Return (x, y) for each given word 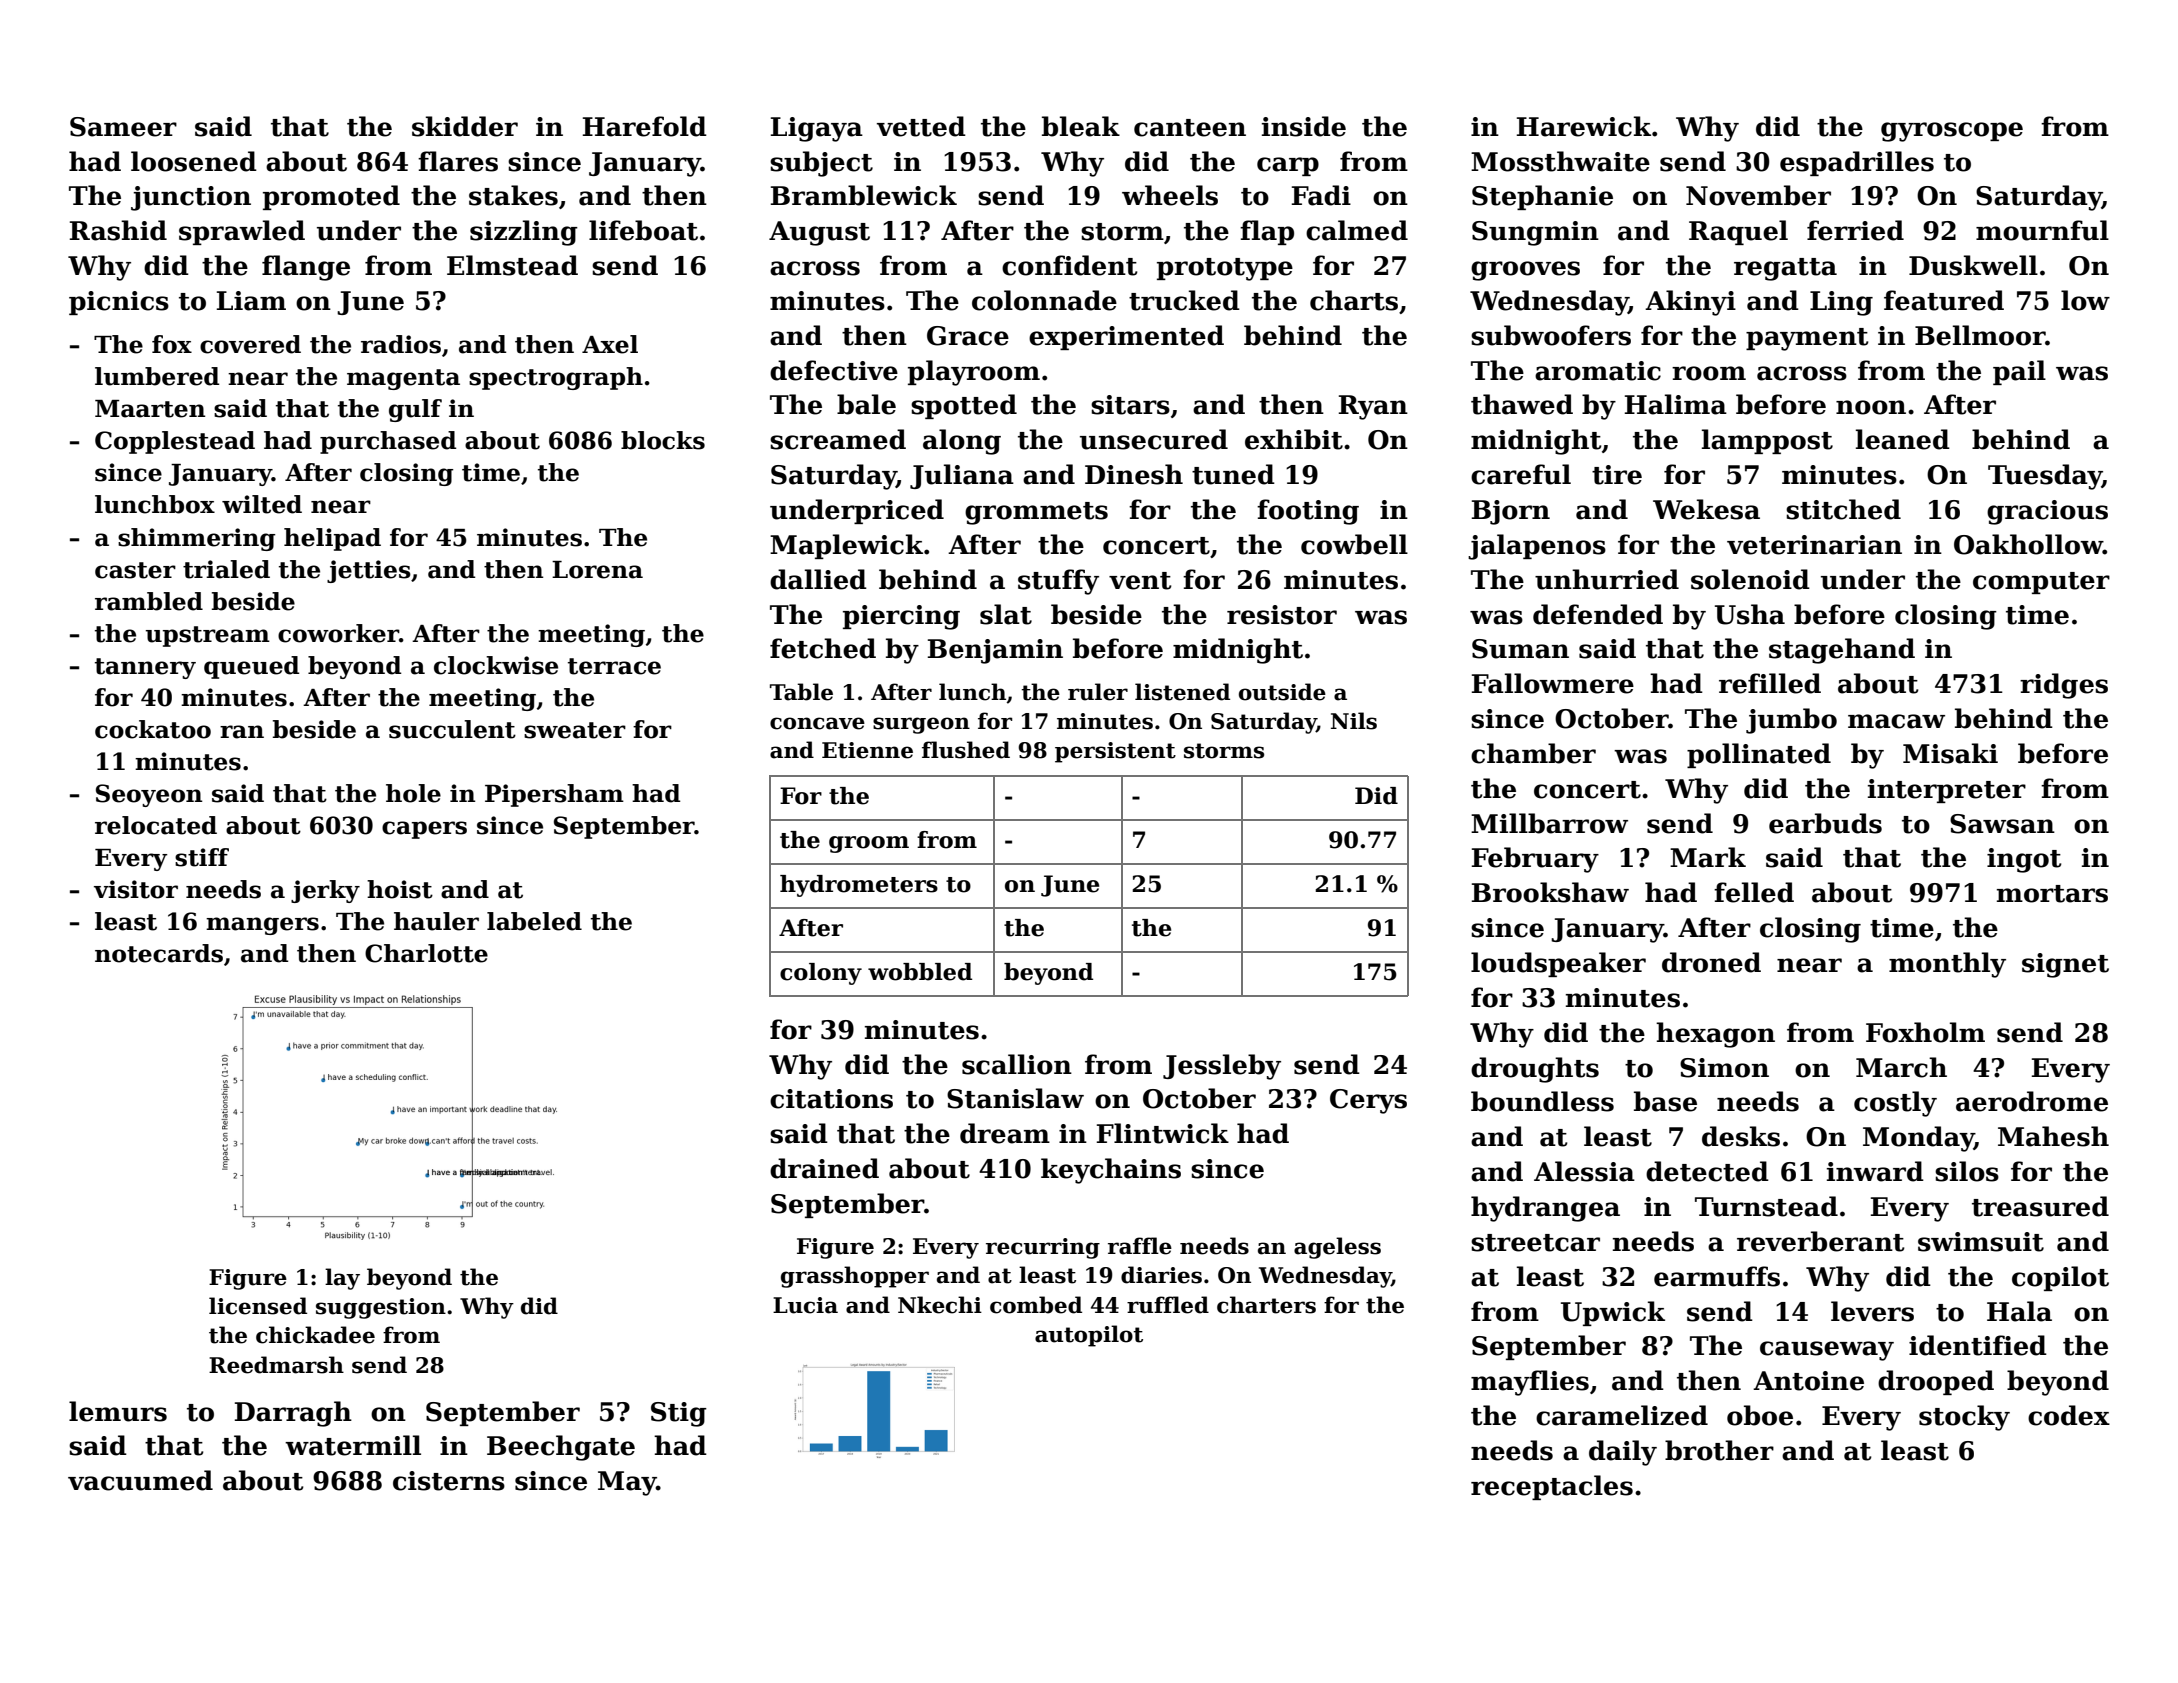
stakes (513, 195)
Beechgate (561, 1448)
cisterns (449, 1481)
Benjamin (995, 651)
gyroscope (1952, 132)
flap (1267, 232)
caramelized (1622, 1415)
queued (251, 667)
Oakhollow (2028, 544)
